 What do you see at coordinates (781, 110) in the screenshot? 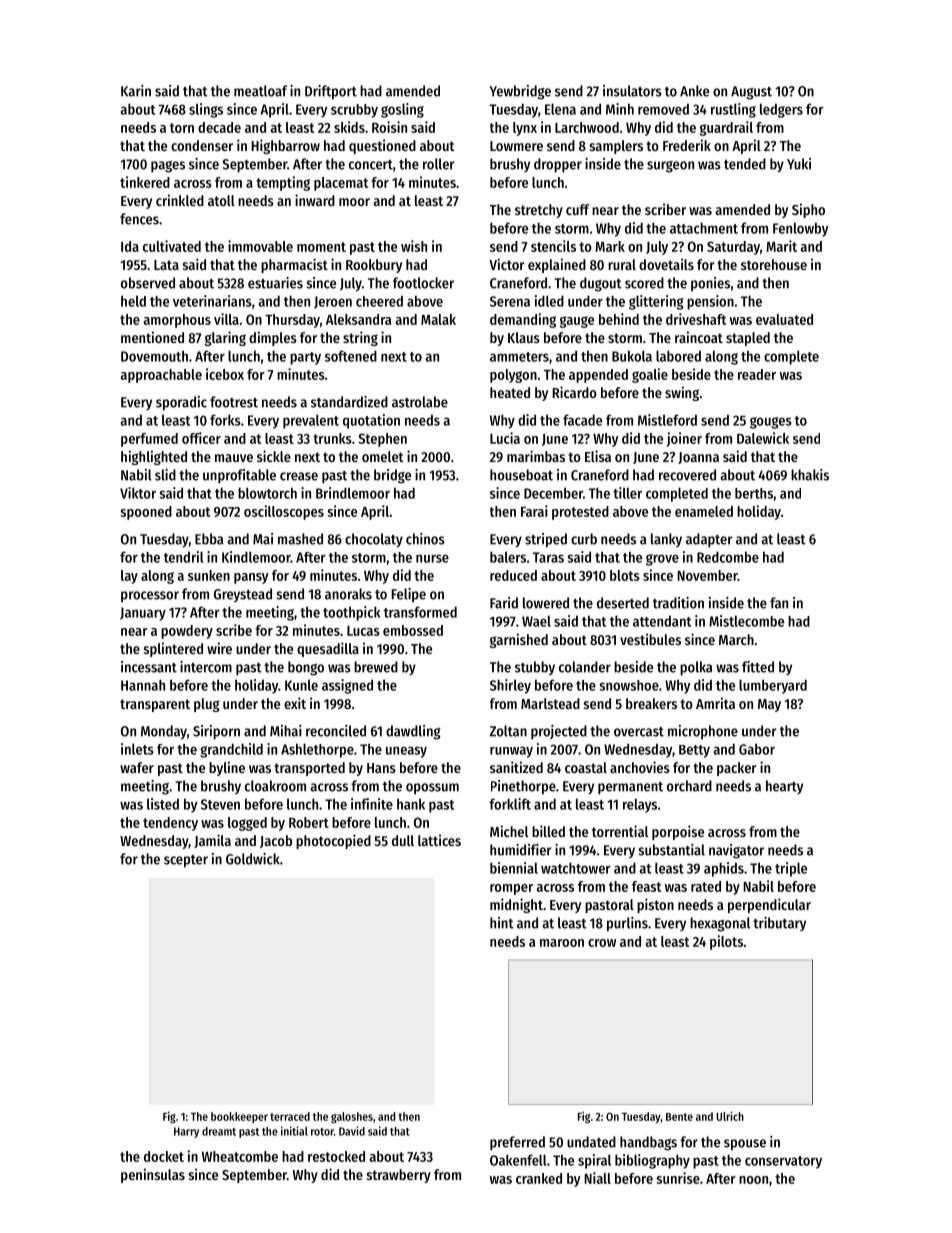
I see `ledgers` at bounding box center [781, 110].
